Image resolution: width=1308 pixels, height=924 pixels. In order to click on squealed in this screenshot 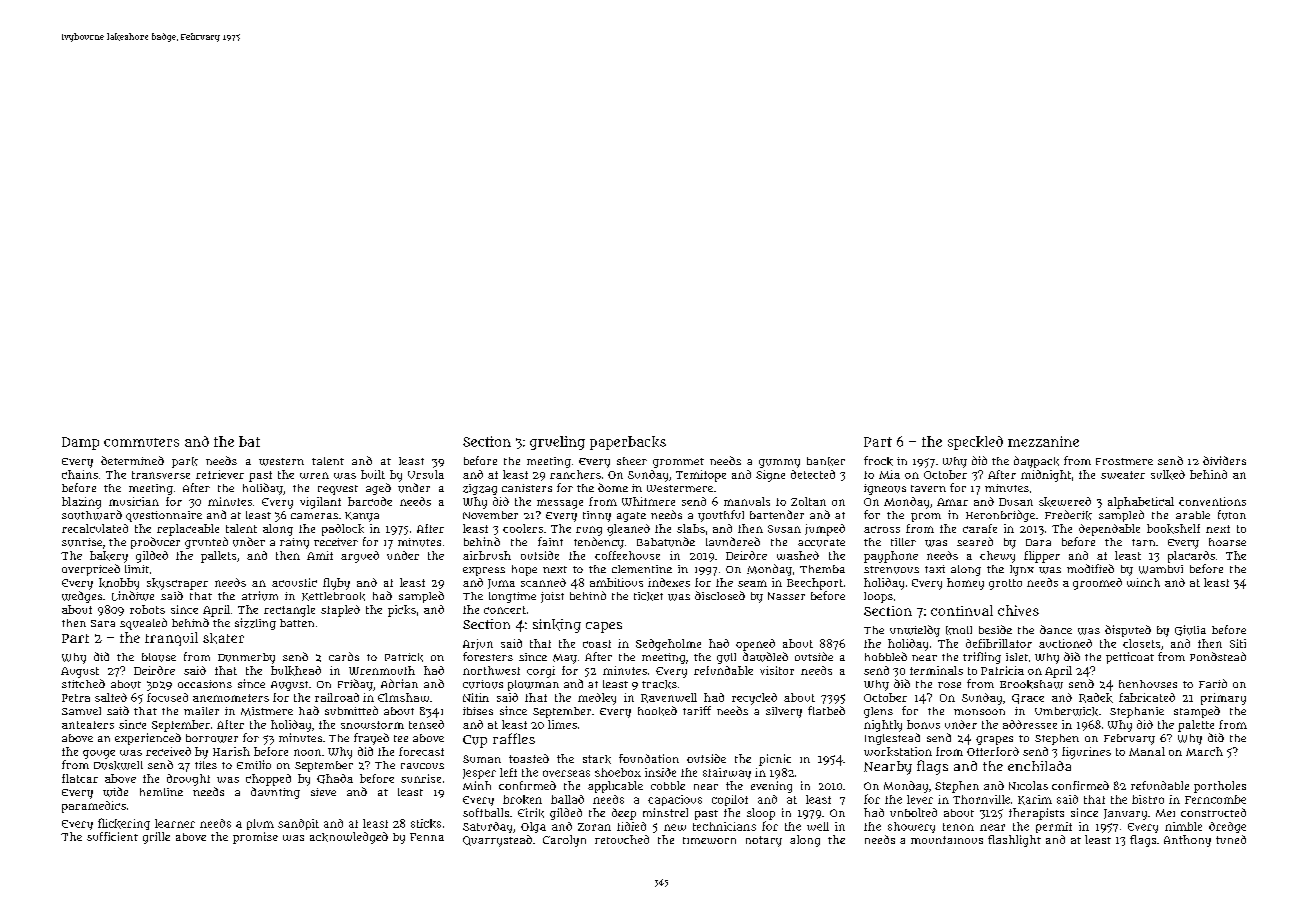, I will do `click(143, 624)`.
